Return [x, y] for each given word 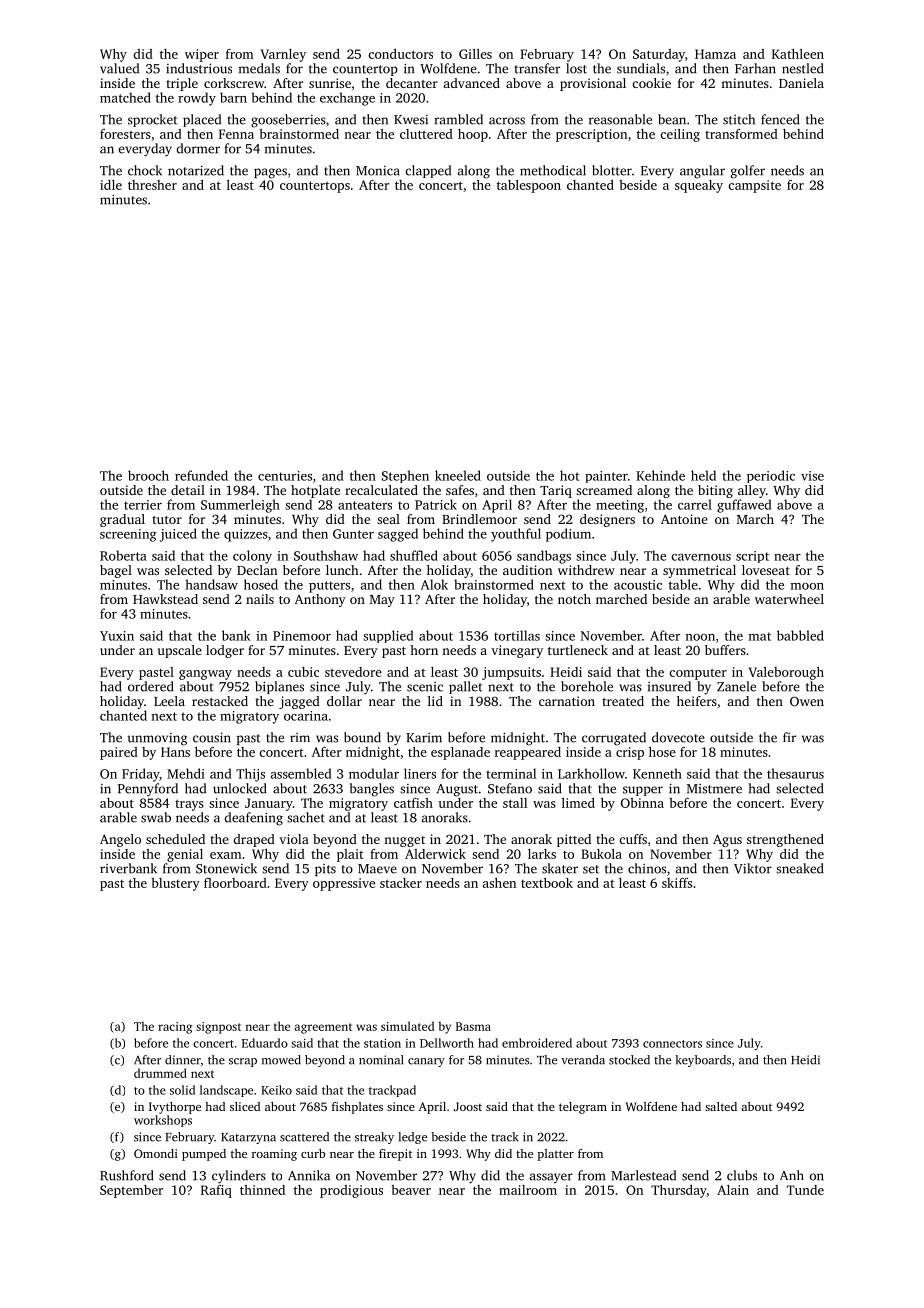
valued [119, 68]
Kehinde [660, 475]
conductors [400, 54]
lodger [225, 651]
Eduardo [265, 1043]
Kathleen [798, 54]
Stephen [405, 476]
